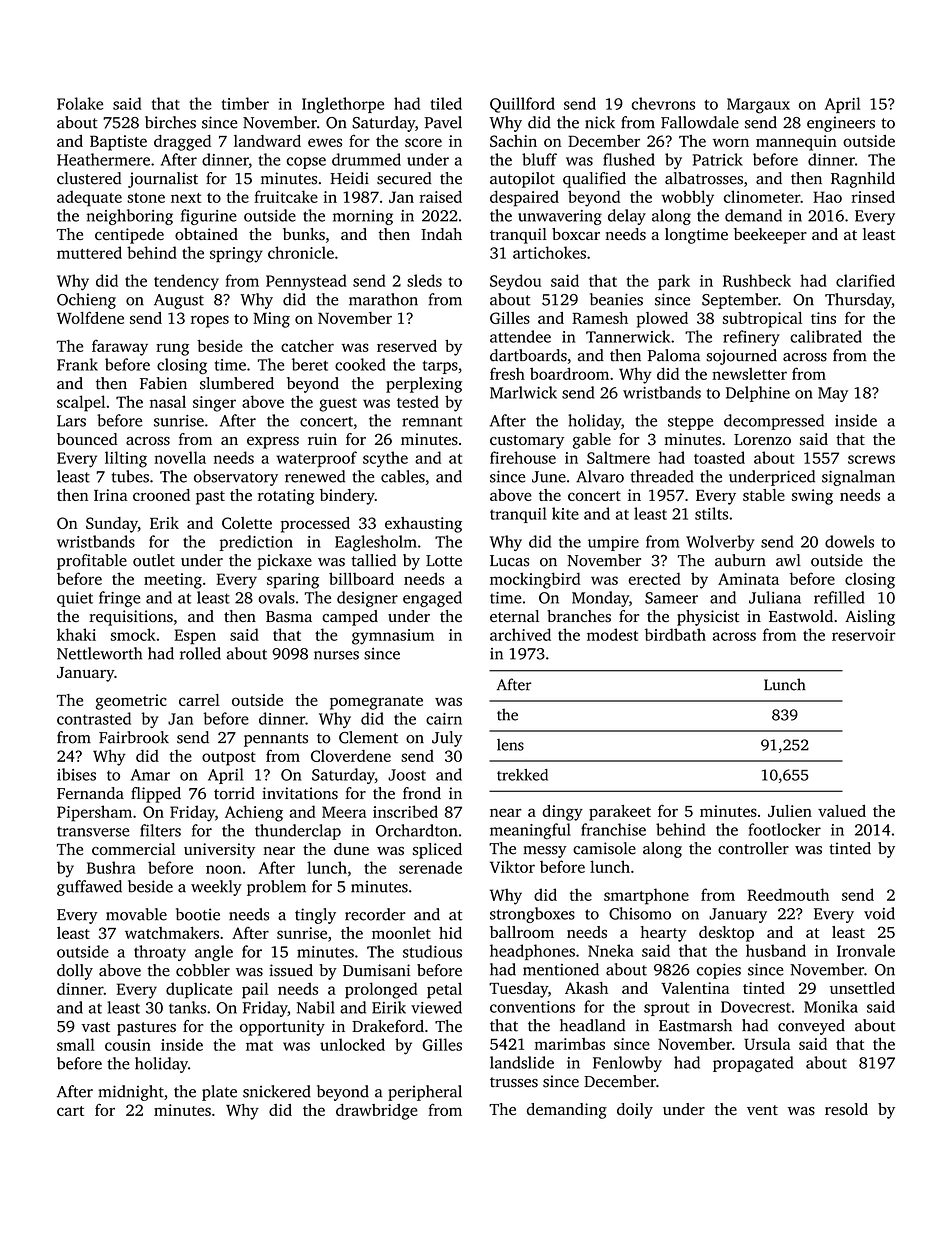  I want to click on carrel, so click(199, 700).
